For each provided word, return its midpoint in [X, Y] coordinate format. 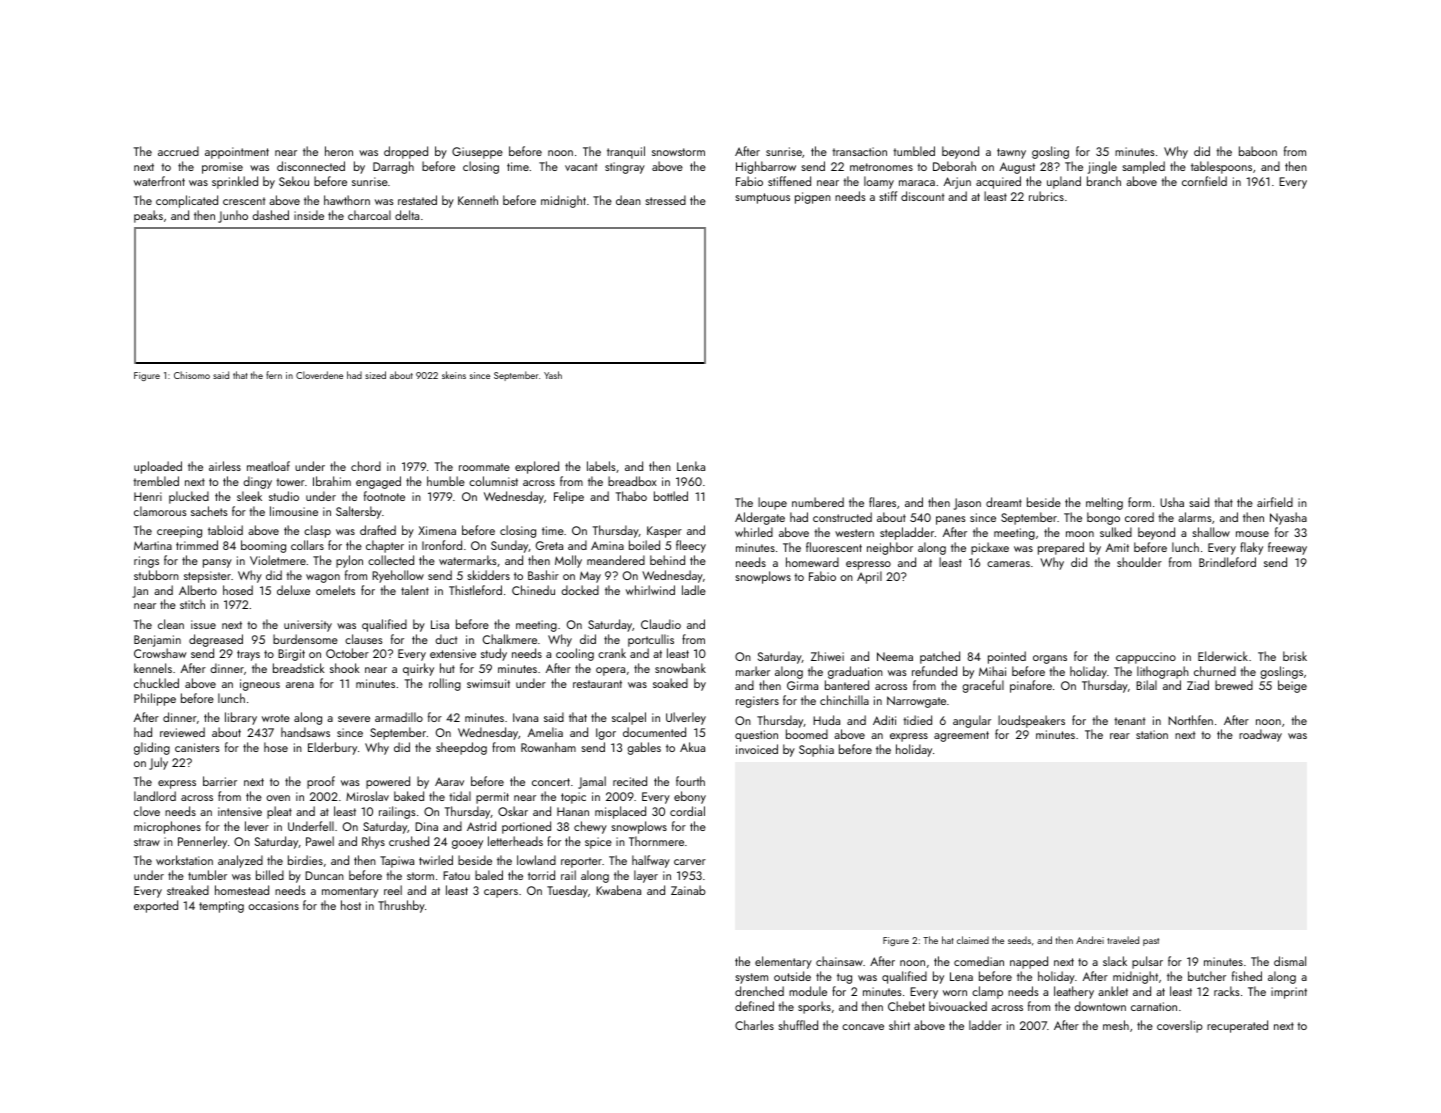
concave [863, 1027]
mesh [1116, 1025]
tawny [1011, 153]
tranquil [626, 152]
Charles [754, 1025]
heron [339, 151]
